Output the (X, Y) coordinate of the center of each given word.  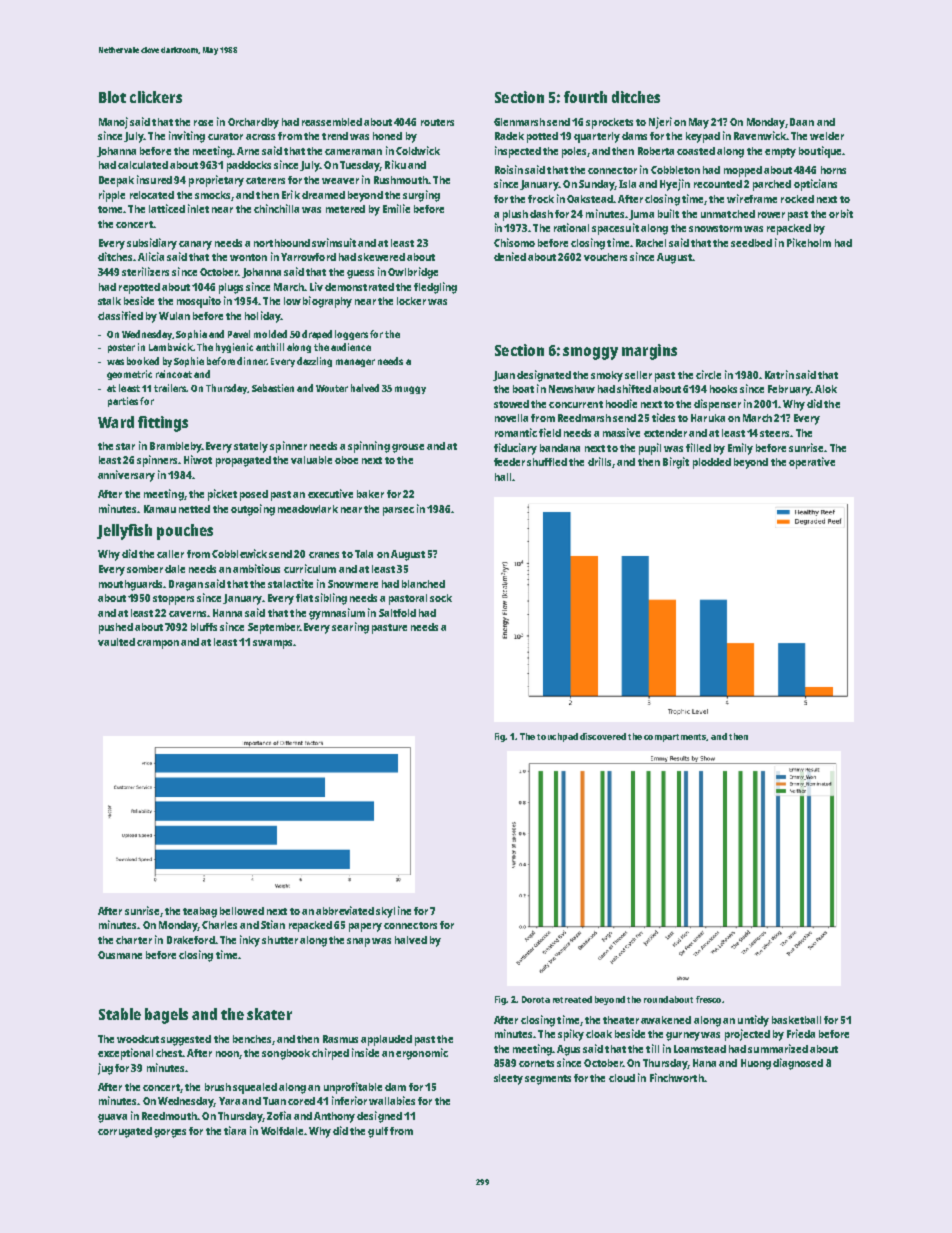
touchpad (557, 737)
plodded (712, 463)
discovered (603, 736)
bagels (166, 1016)
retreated (572, 999)
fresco (708, 999)
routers (437, 122)
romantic (516, 432)
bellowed (242, 911)
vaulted (116, 642)
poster (121, 348)
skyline (393, 912)
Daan (802, 122)
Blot (112, 97)
